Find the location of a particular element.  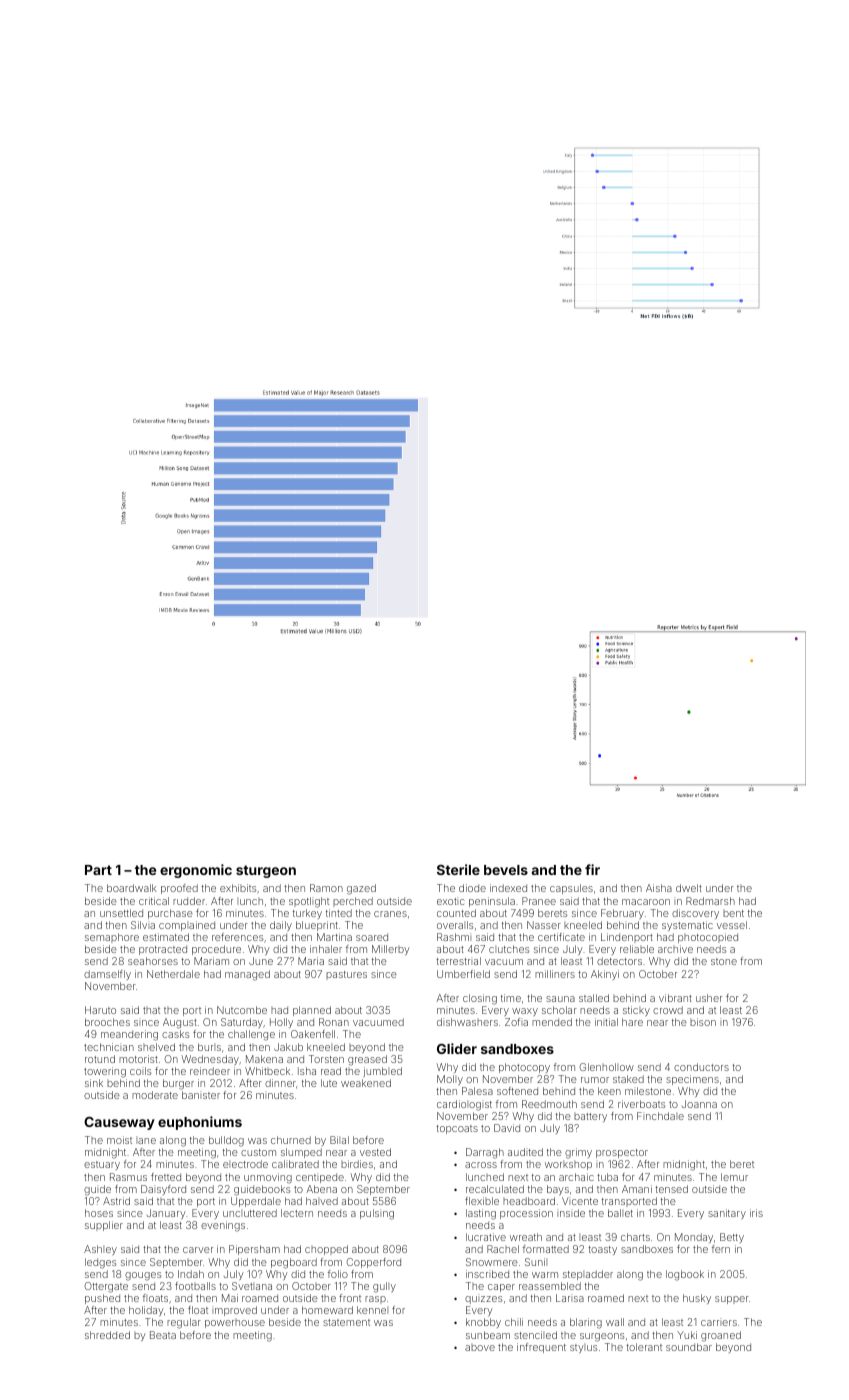

indexed is located at coordinates (508, 888).
